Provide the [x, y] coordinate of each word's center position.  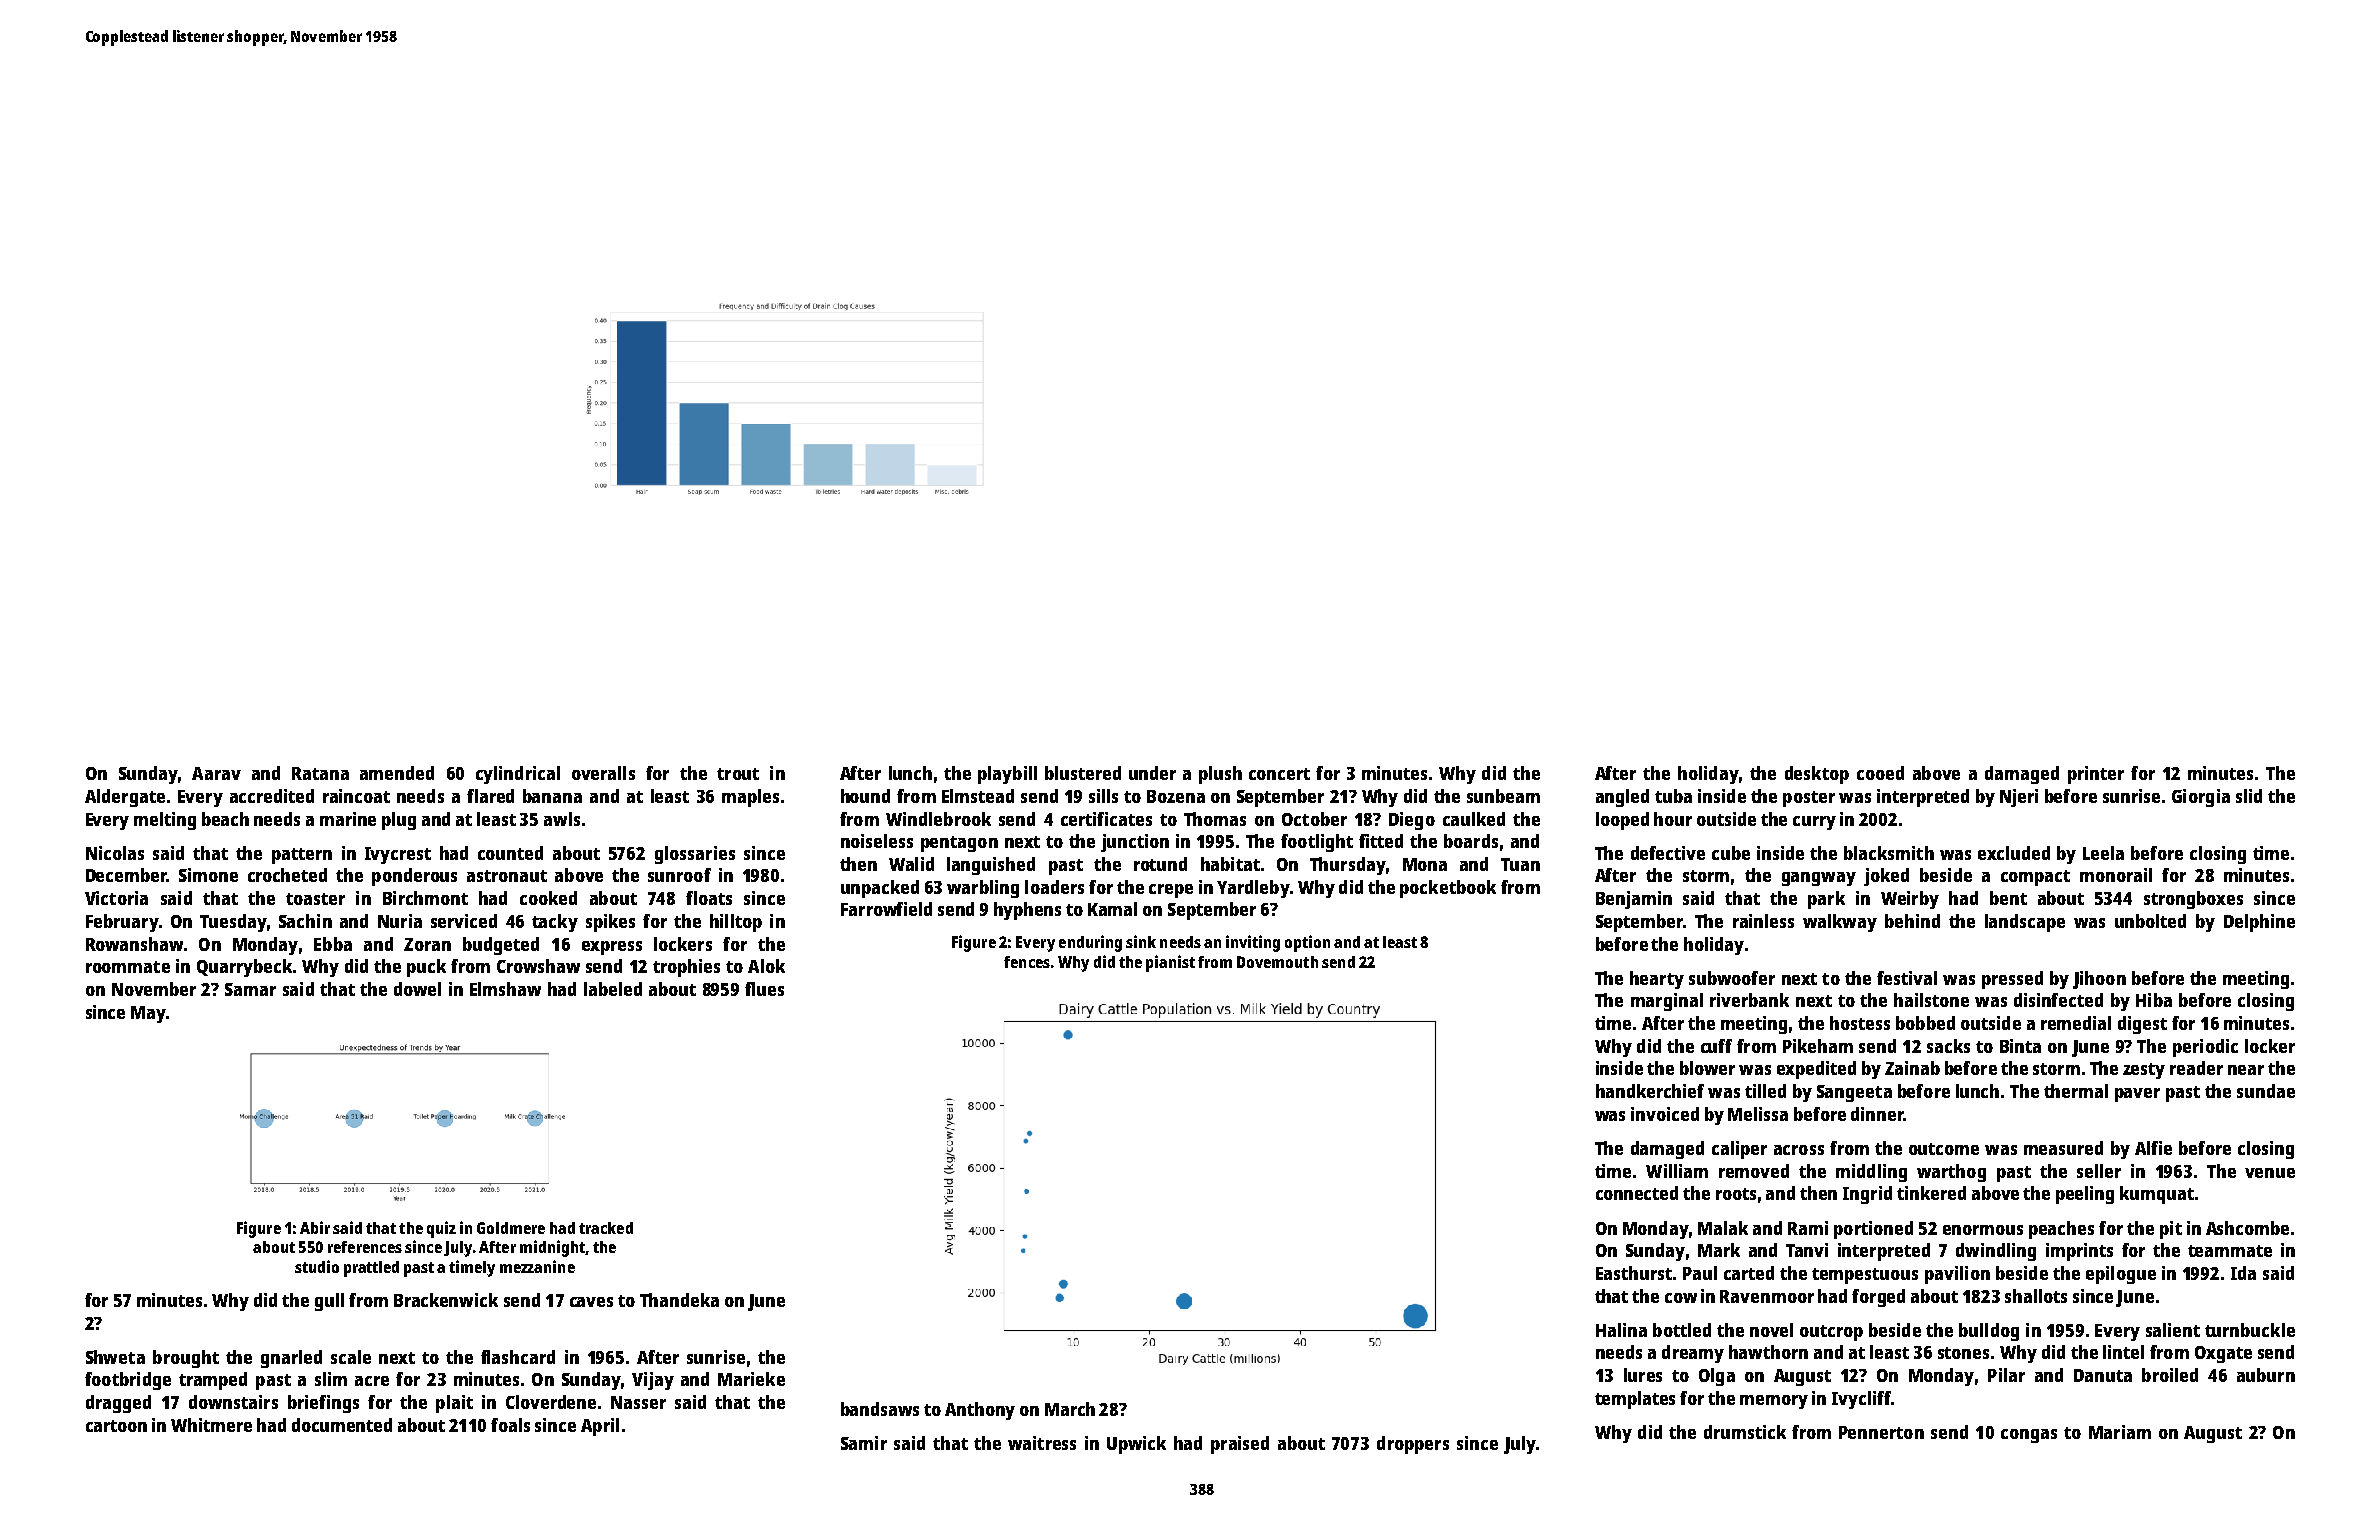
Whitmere [211, 1425]
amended [397, 773]
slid [2249, 796]
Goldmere [511, 1228]
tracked [606, 1228]
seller [2099, 1171]
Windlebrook [938, 819]
